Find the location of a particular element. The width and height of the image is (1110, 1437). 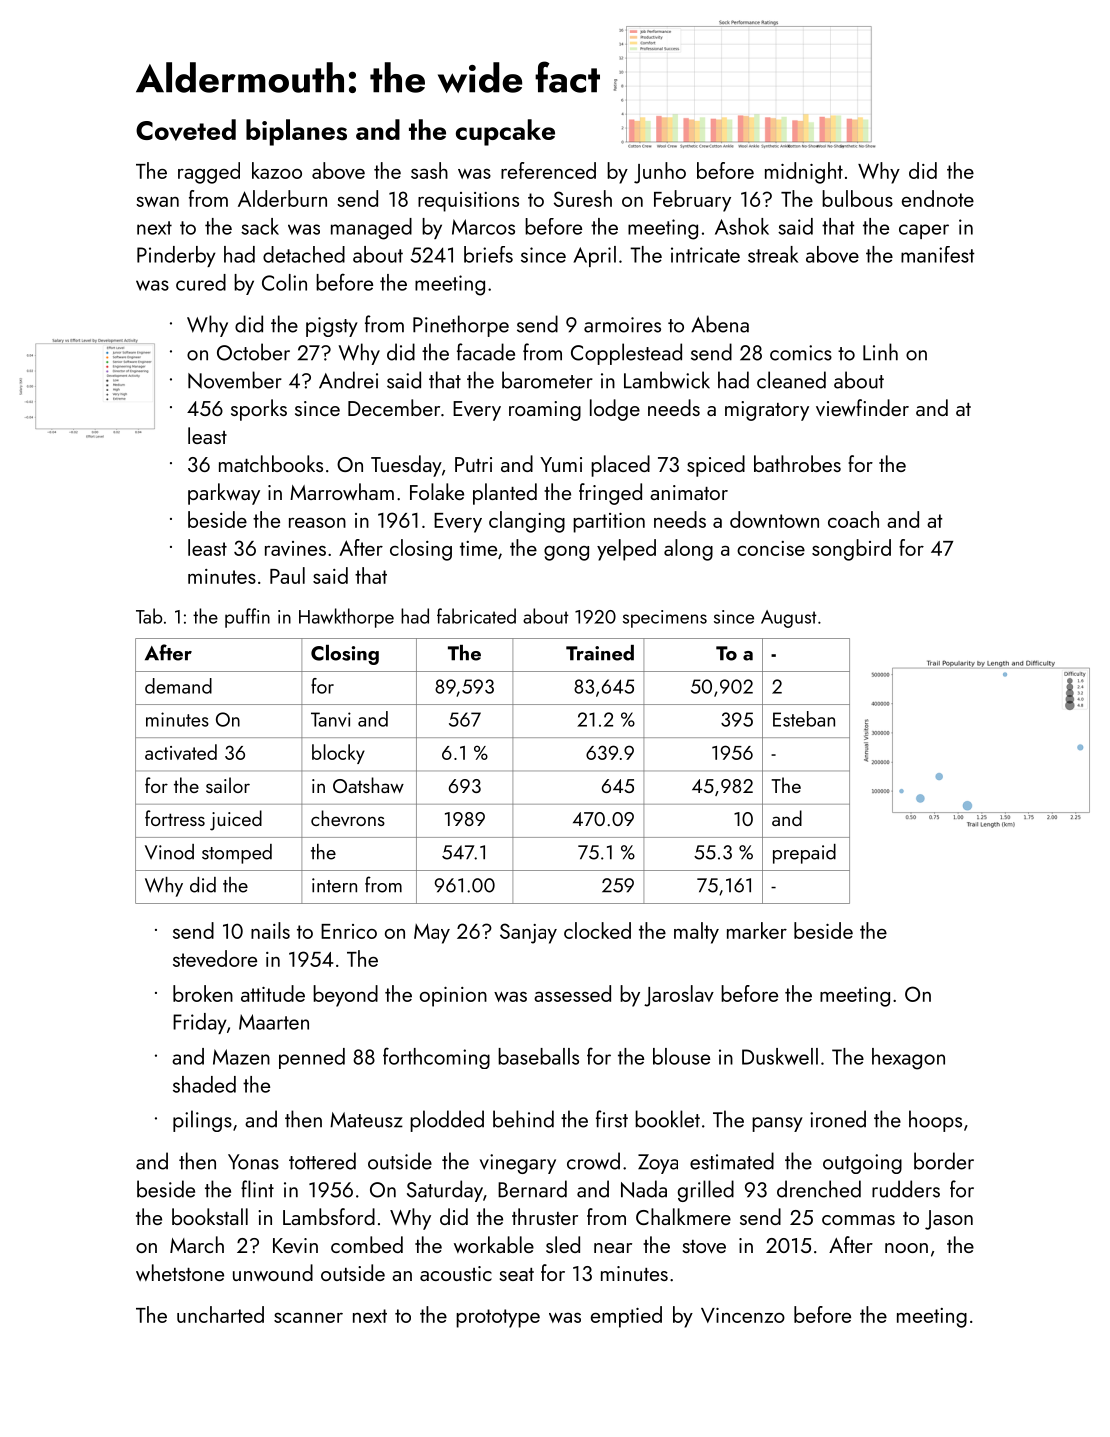

Trained is located at coordinates (600, 653).
